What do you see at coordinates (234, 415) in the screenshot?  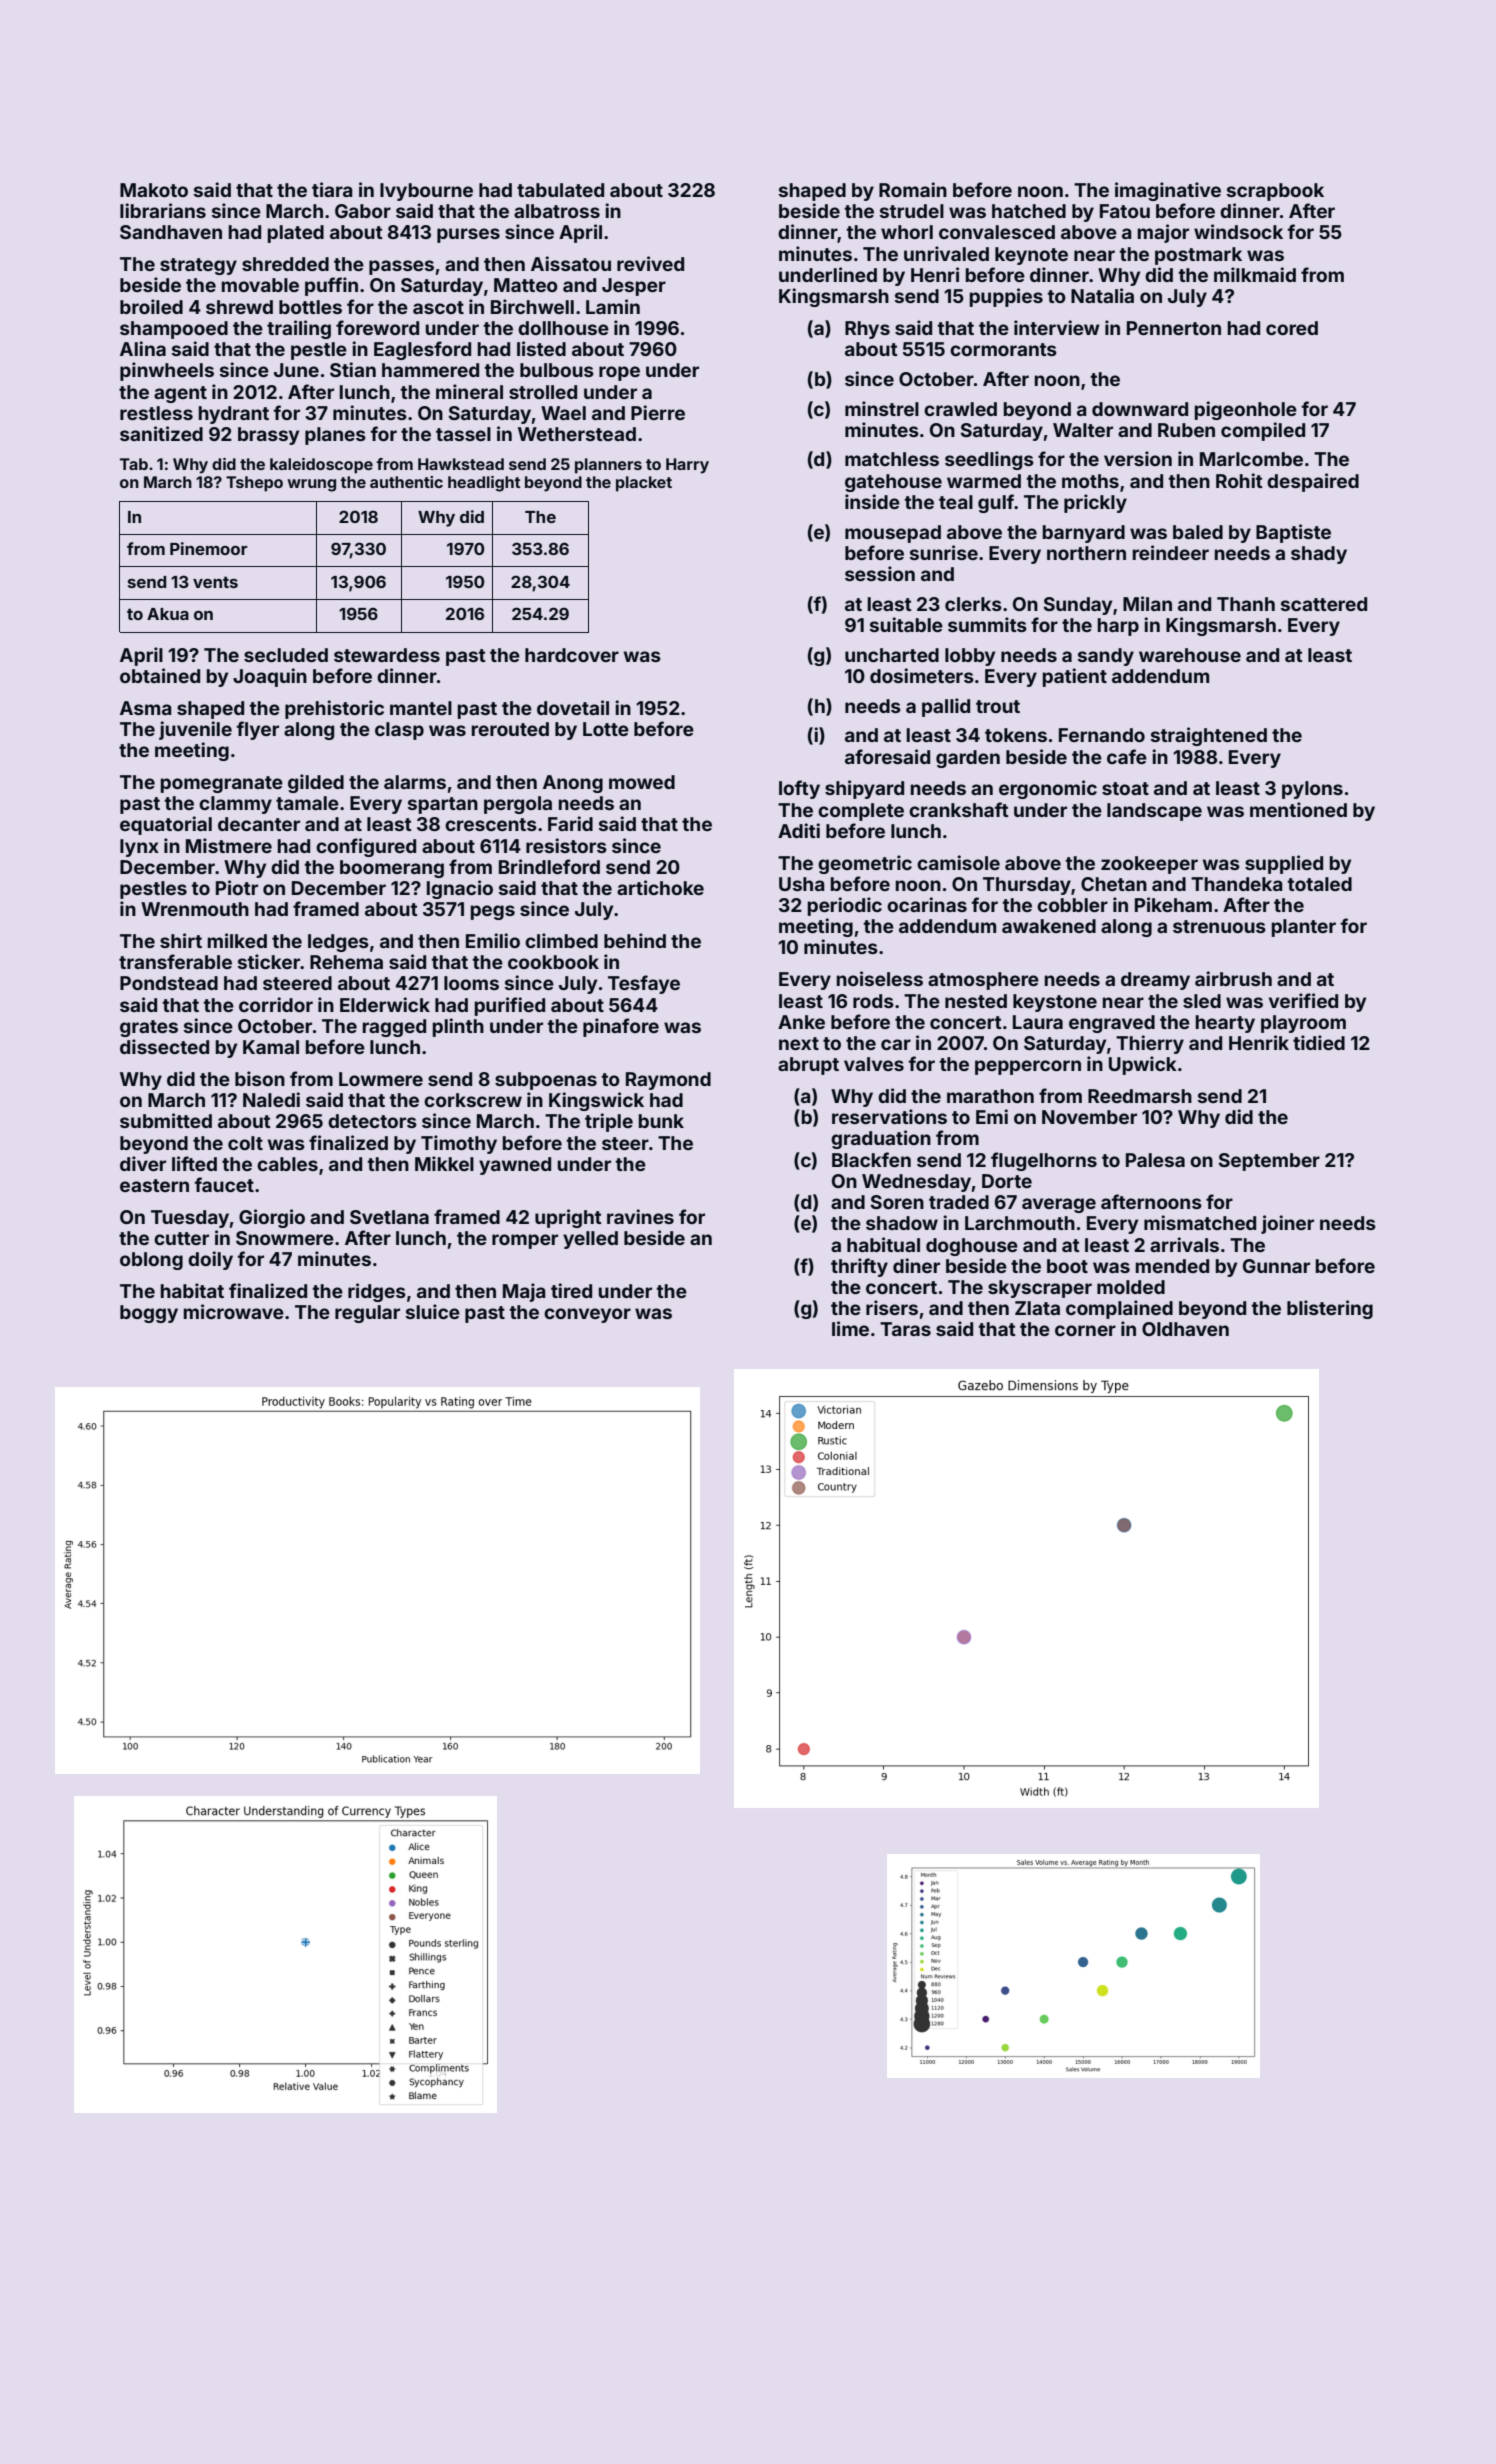 I see `hydrant` at bounding box center [234, 415].
